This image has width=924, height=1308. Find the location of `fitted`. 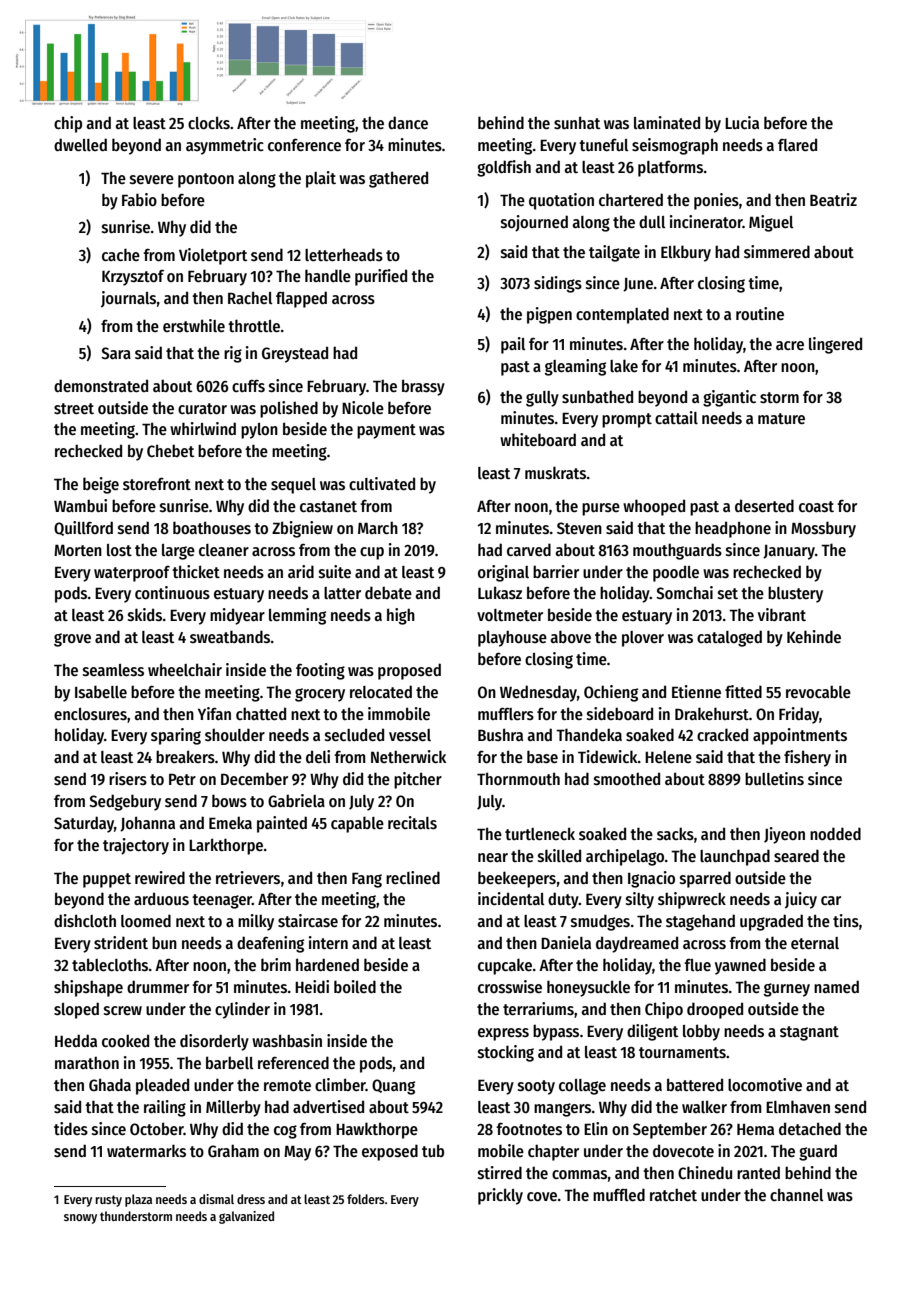

fitted is located at coordinates (743, 691).
